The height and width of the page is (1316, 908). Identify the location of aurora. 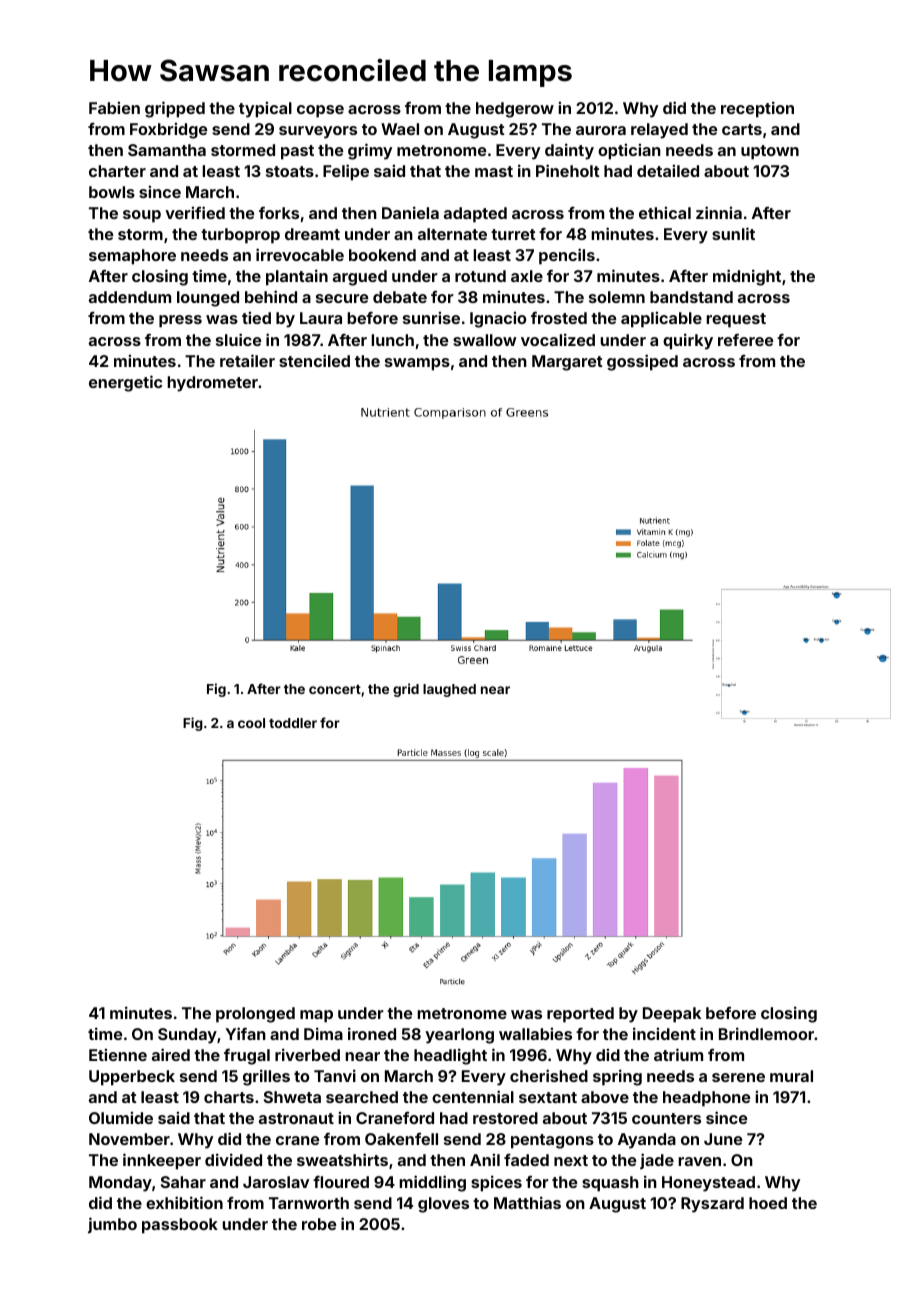
(601, 130).
